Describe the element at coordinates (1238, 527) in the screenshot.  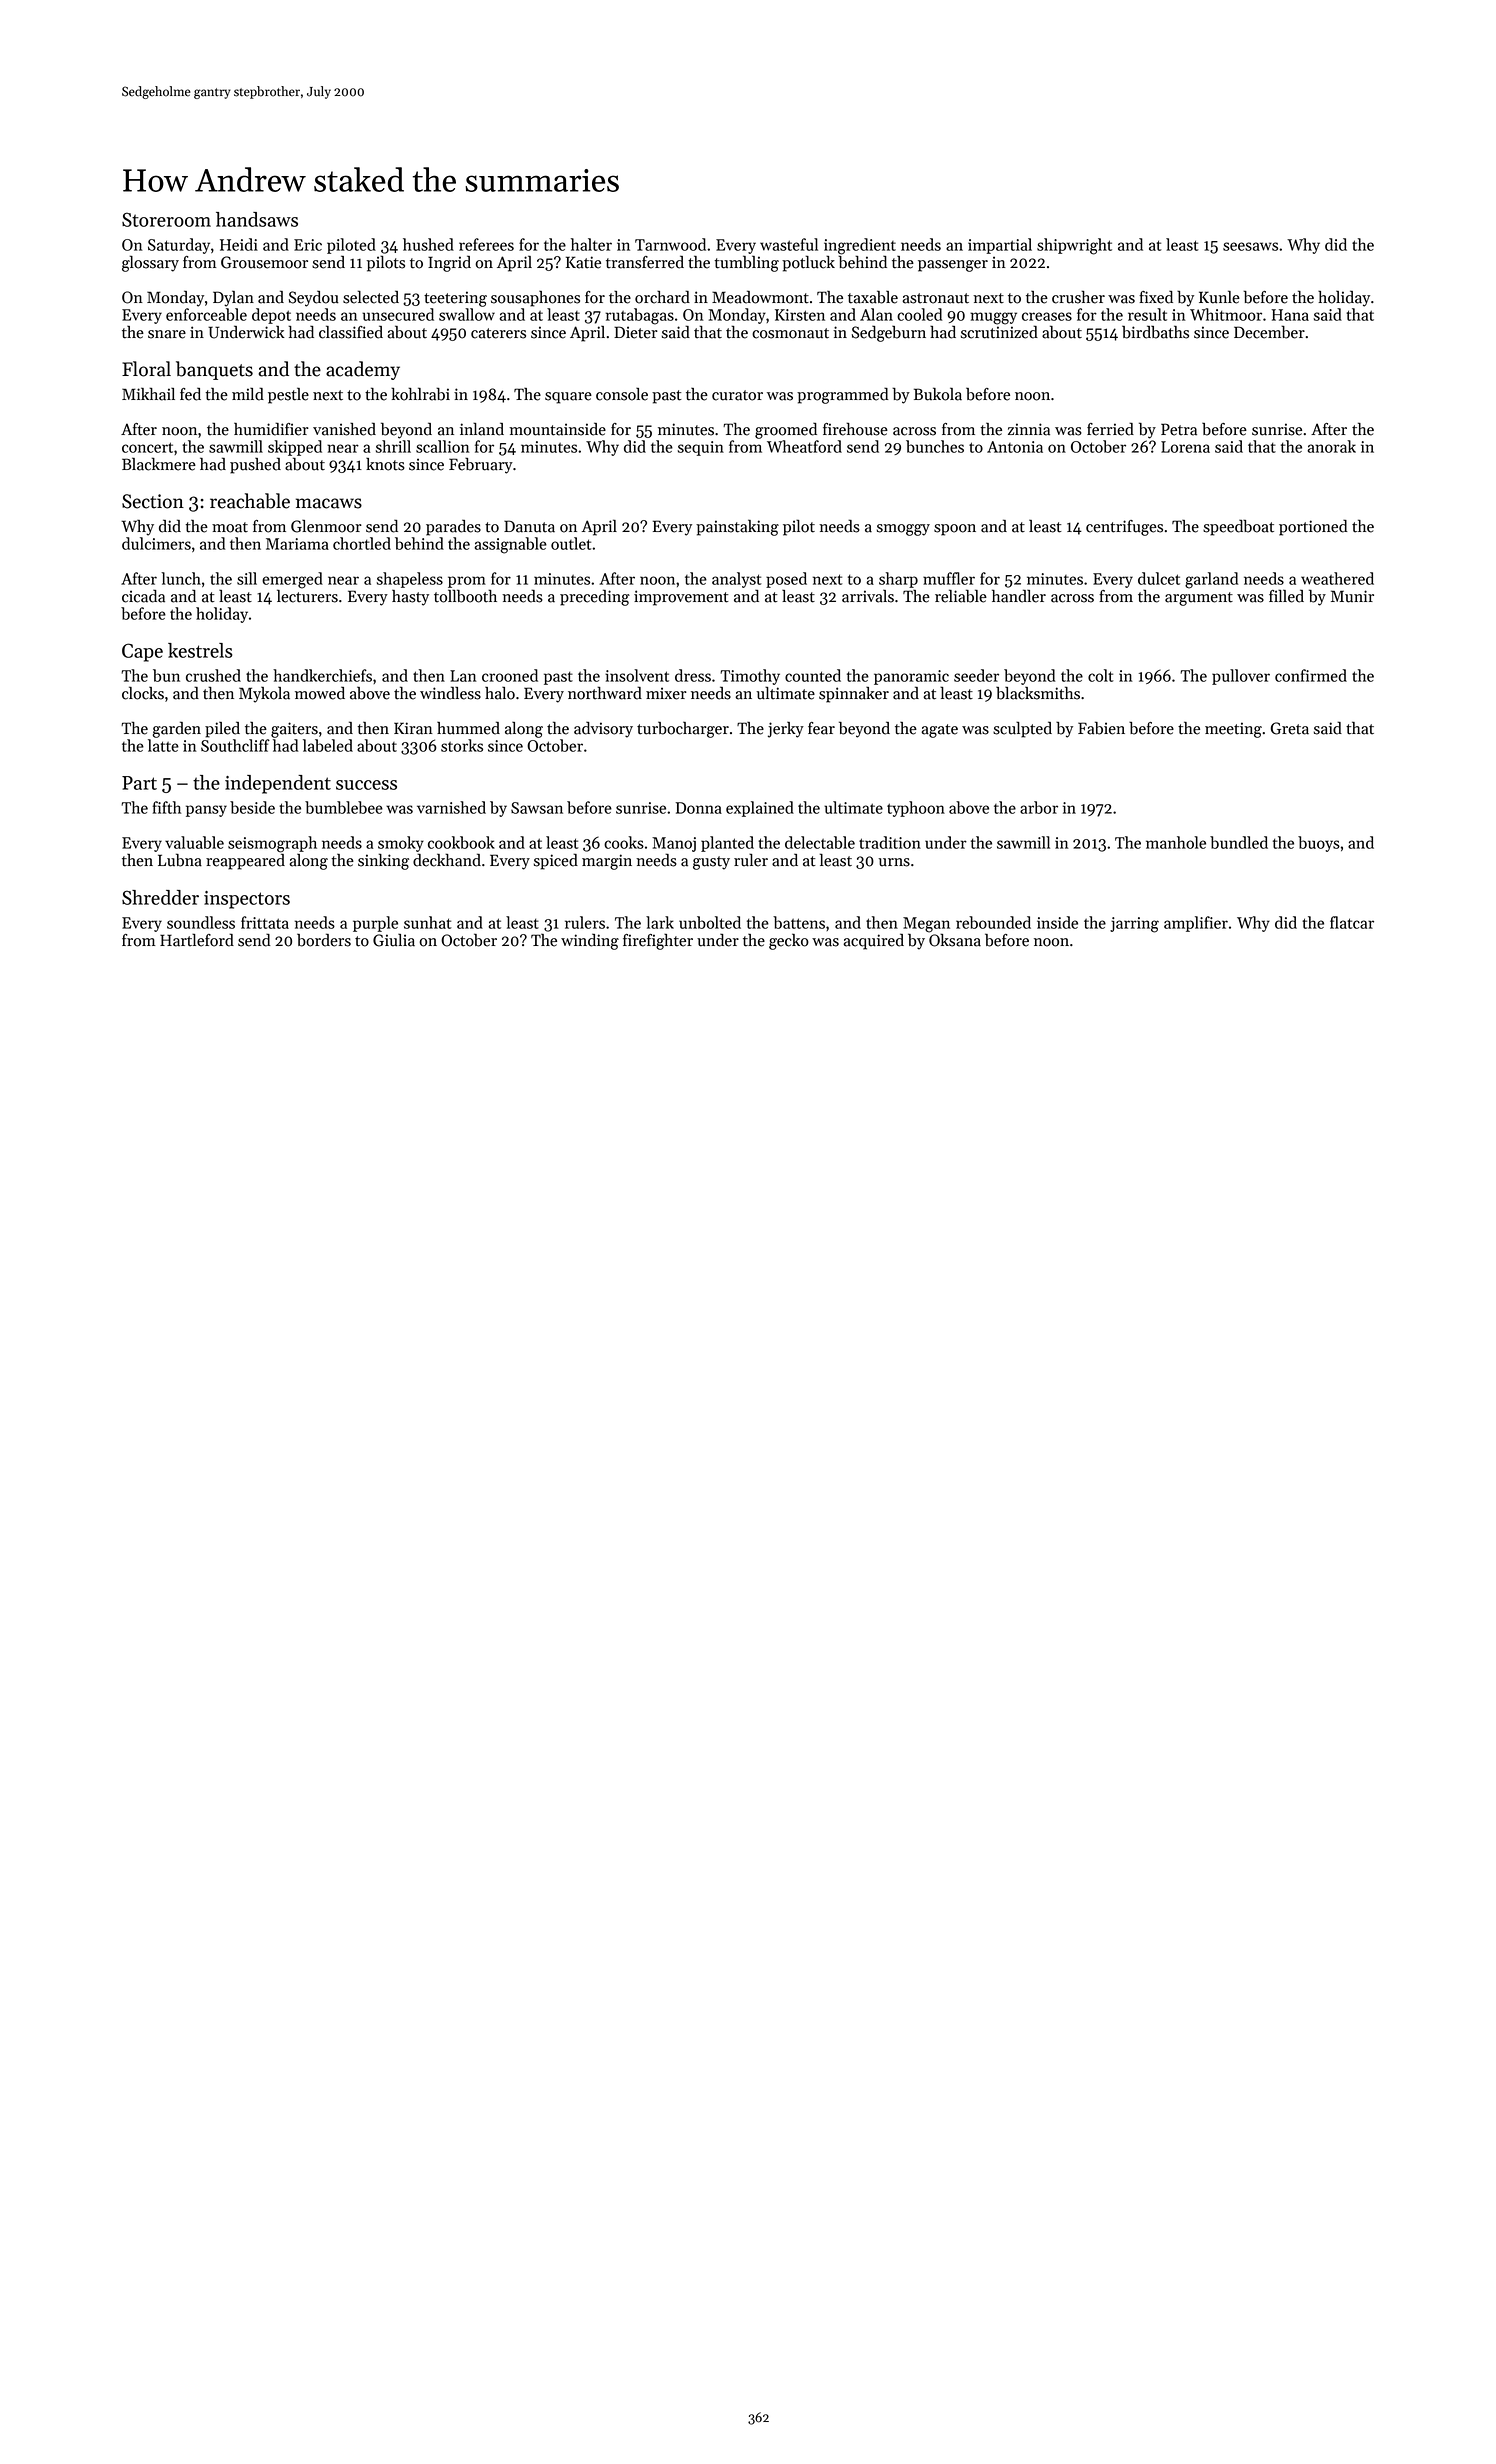
I see `speedboat` at that location.
